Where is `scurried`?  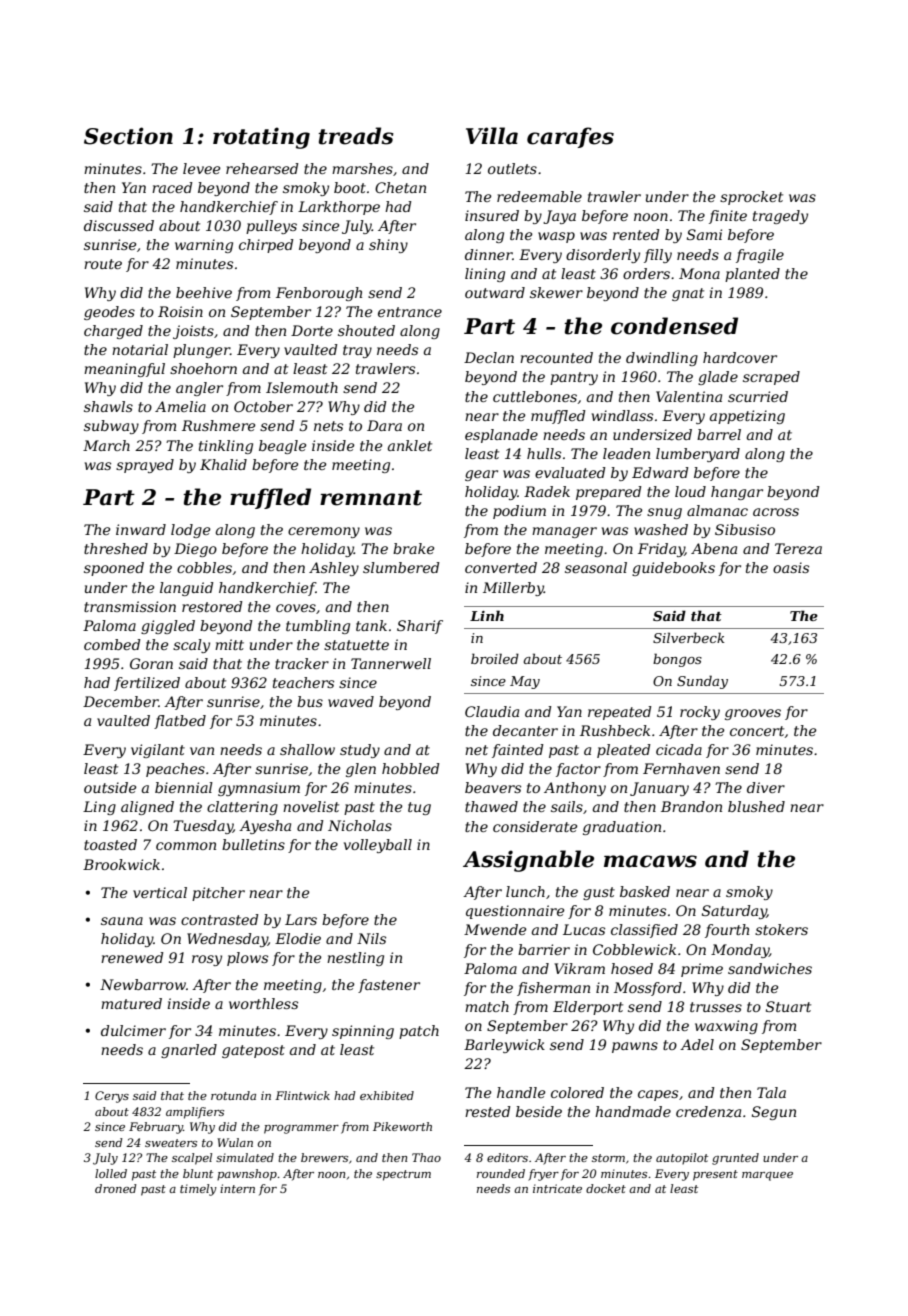 scurried is located at coordinates (758, 396).
